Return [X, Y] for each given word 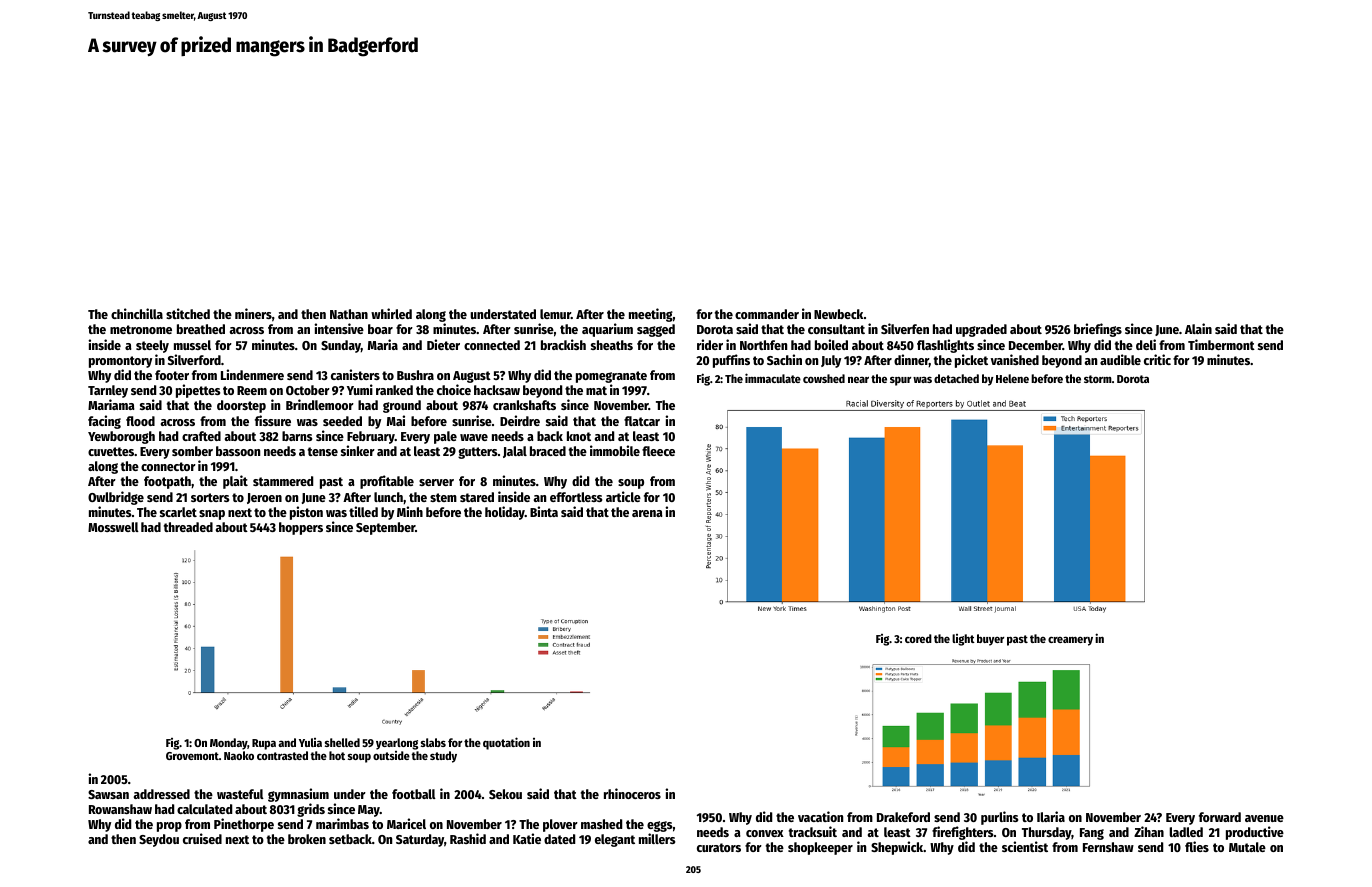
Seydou [159, 840]
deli [1146, 344]
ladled [1186, 832]
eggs [660, 826]
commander [767, 314]
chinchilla [137, 313]
